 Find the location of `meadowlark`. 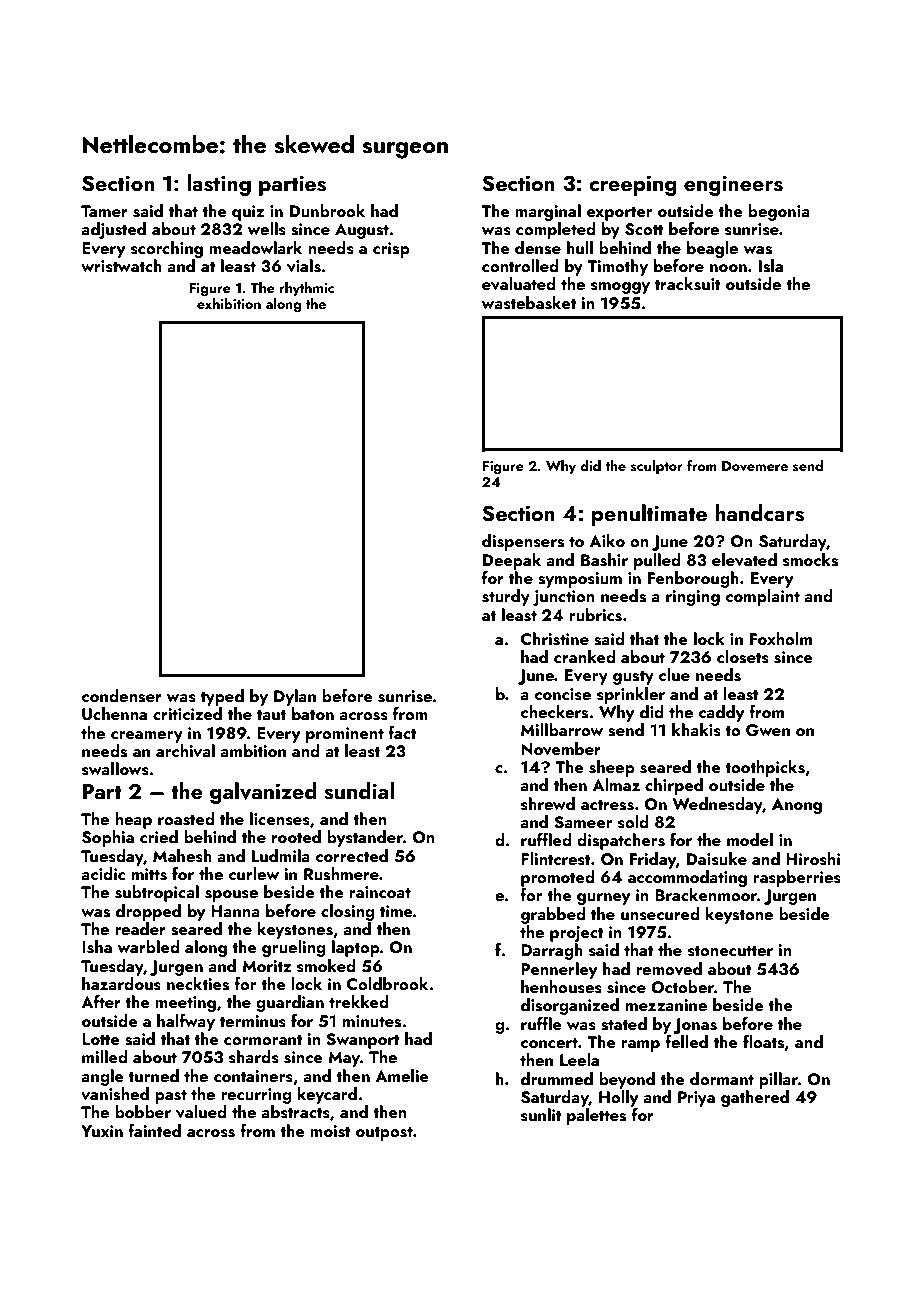

meadowlark is located at coordinates (255, 247).
